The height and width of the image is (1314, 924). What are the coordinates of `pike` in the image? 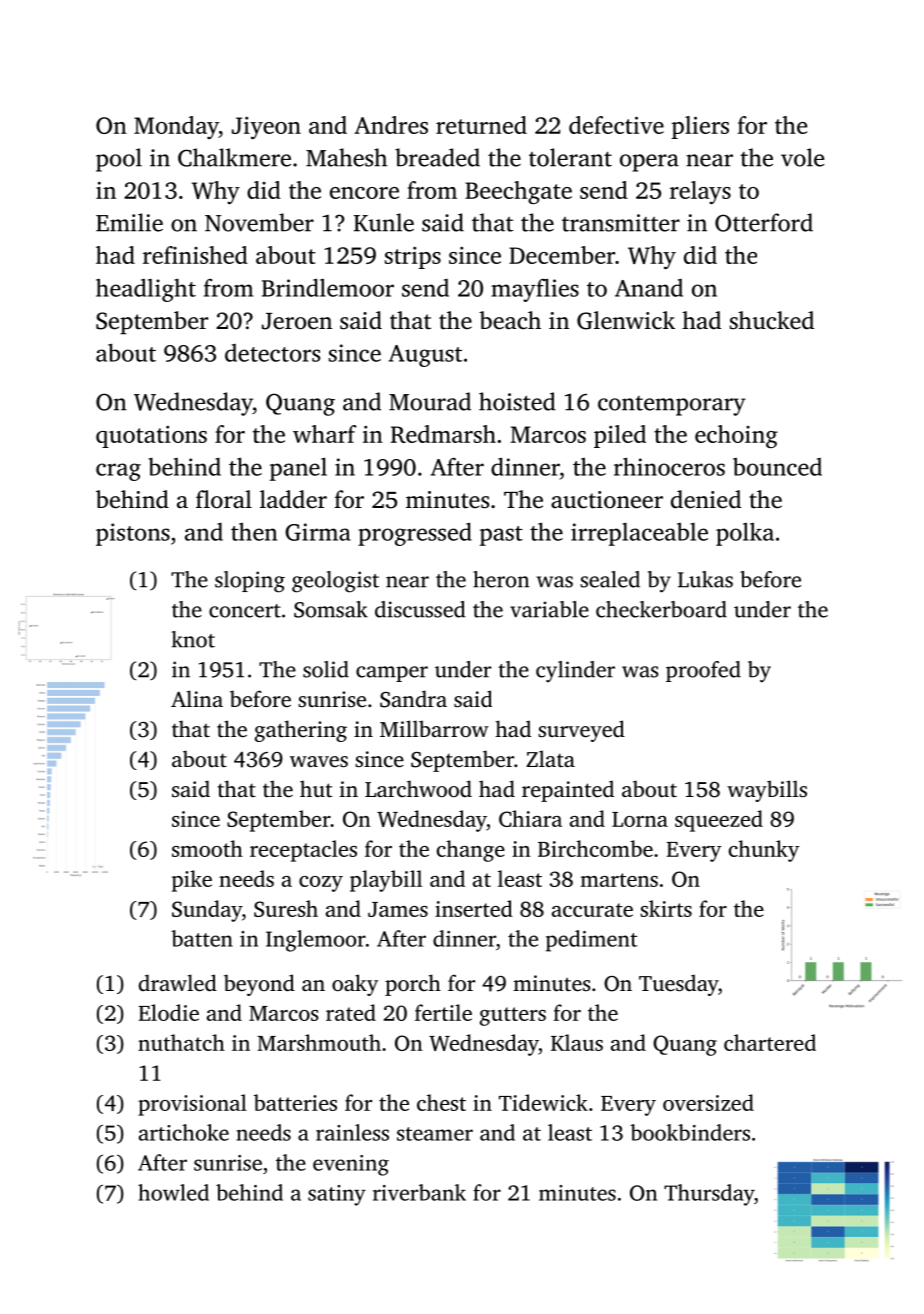 It's located at (192, 881).
